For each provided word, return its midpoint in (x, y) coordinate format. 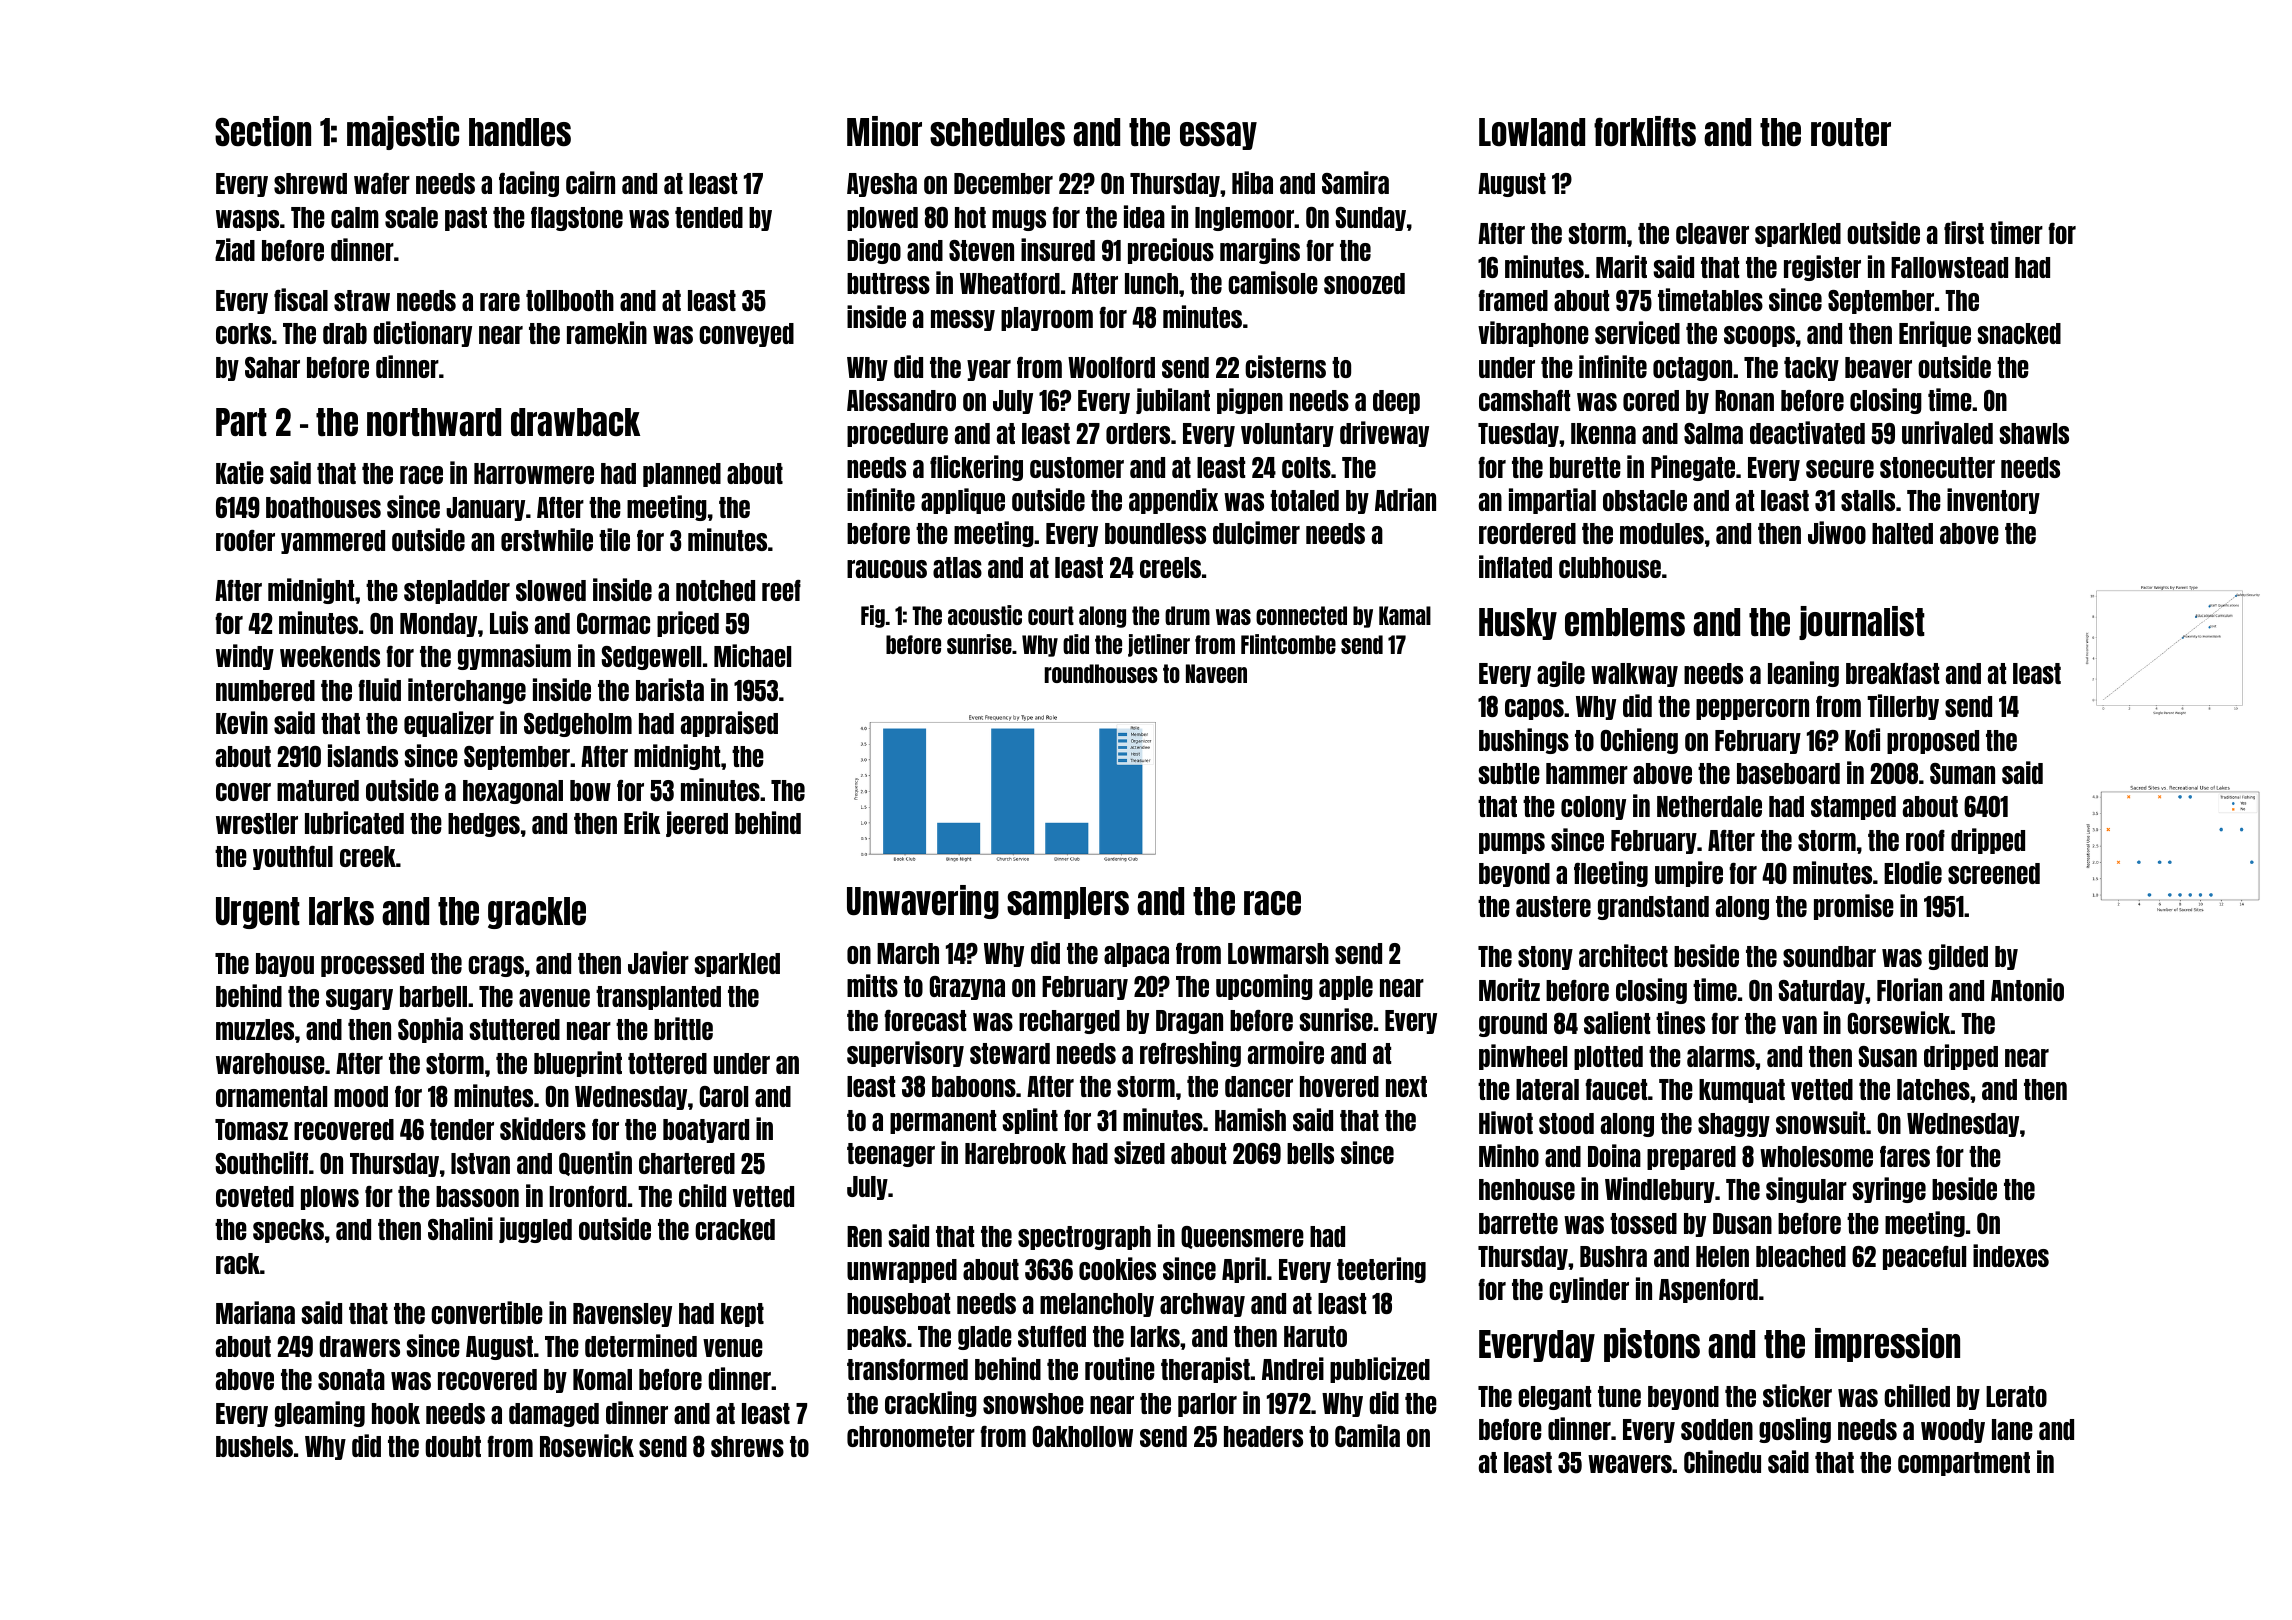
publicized (1380, 1370)
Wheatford (1010, 283)
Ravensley (622, 1315)
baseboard (1788, 773)
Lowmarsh (1278, 953)
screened (1994, 873)
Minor (884, 131)
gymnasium (514, 657)
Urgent (258, 913)
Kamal (1405, 615)
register (1822, 268)
